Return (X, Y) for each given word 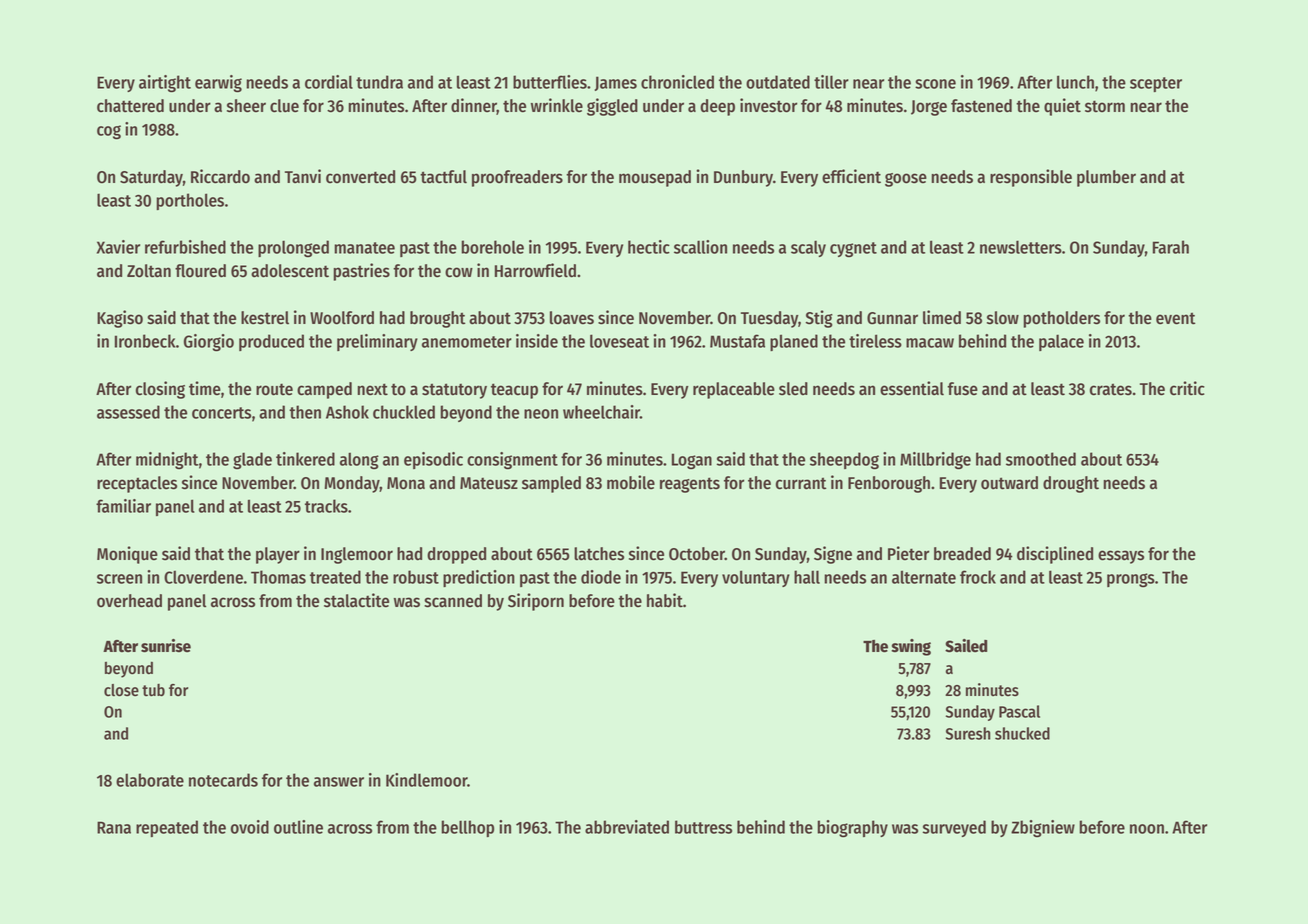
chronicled (677, 82)
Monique (127, 555)
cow (459, 272)
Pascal (1019, 711)
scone (935, 84)
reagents (690, 485)
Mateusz (489, 483)
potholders (1061, 319)
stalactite (356, 600)
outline (298, 827)
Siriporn (536, 602)
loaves (572, 318)
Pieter (908, 553)
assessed (128, 412)
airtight (165, 84)
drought (1071, 484)
